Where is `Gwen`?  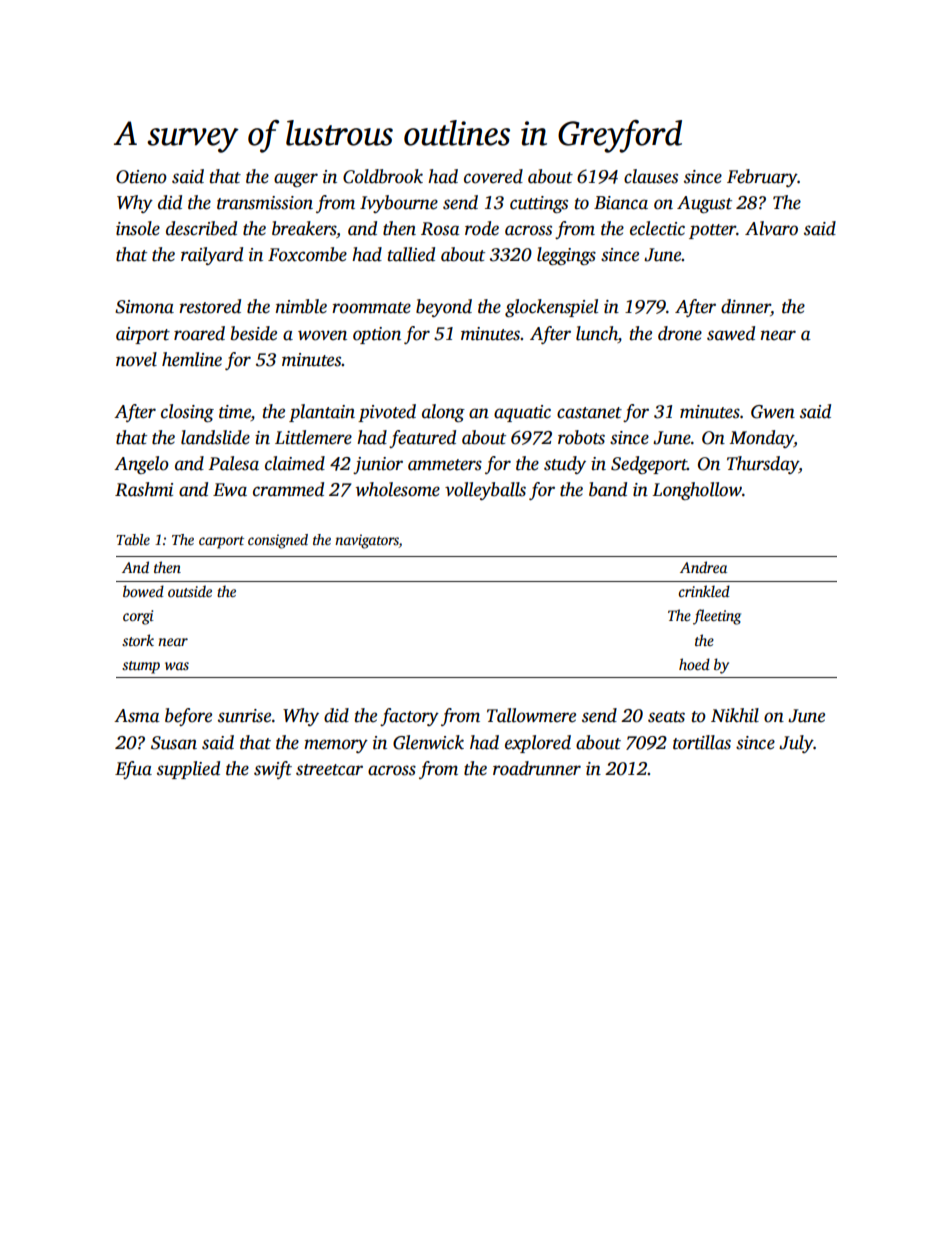
Gwen is located at coordinates (773, 412).
